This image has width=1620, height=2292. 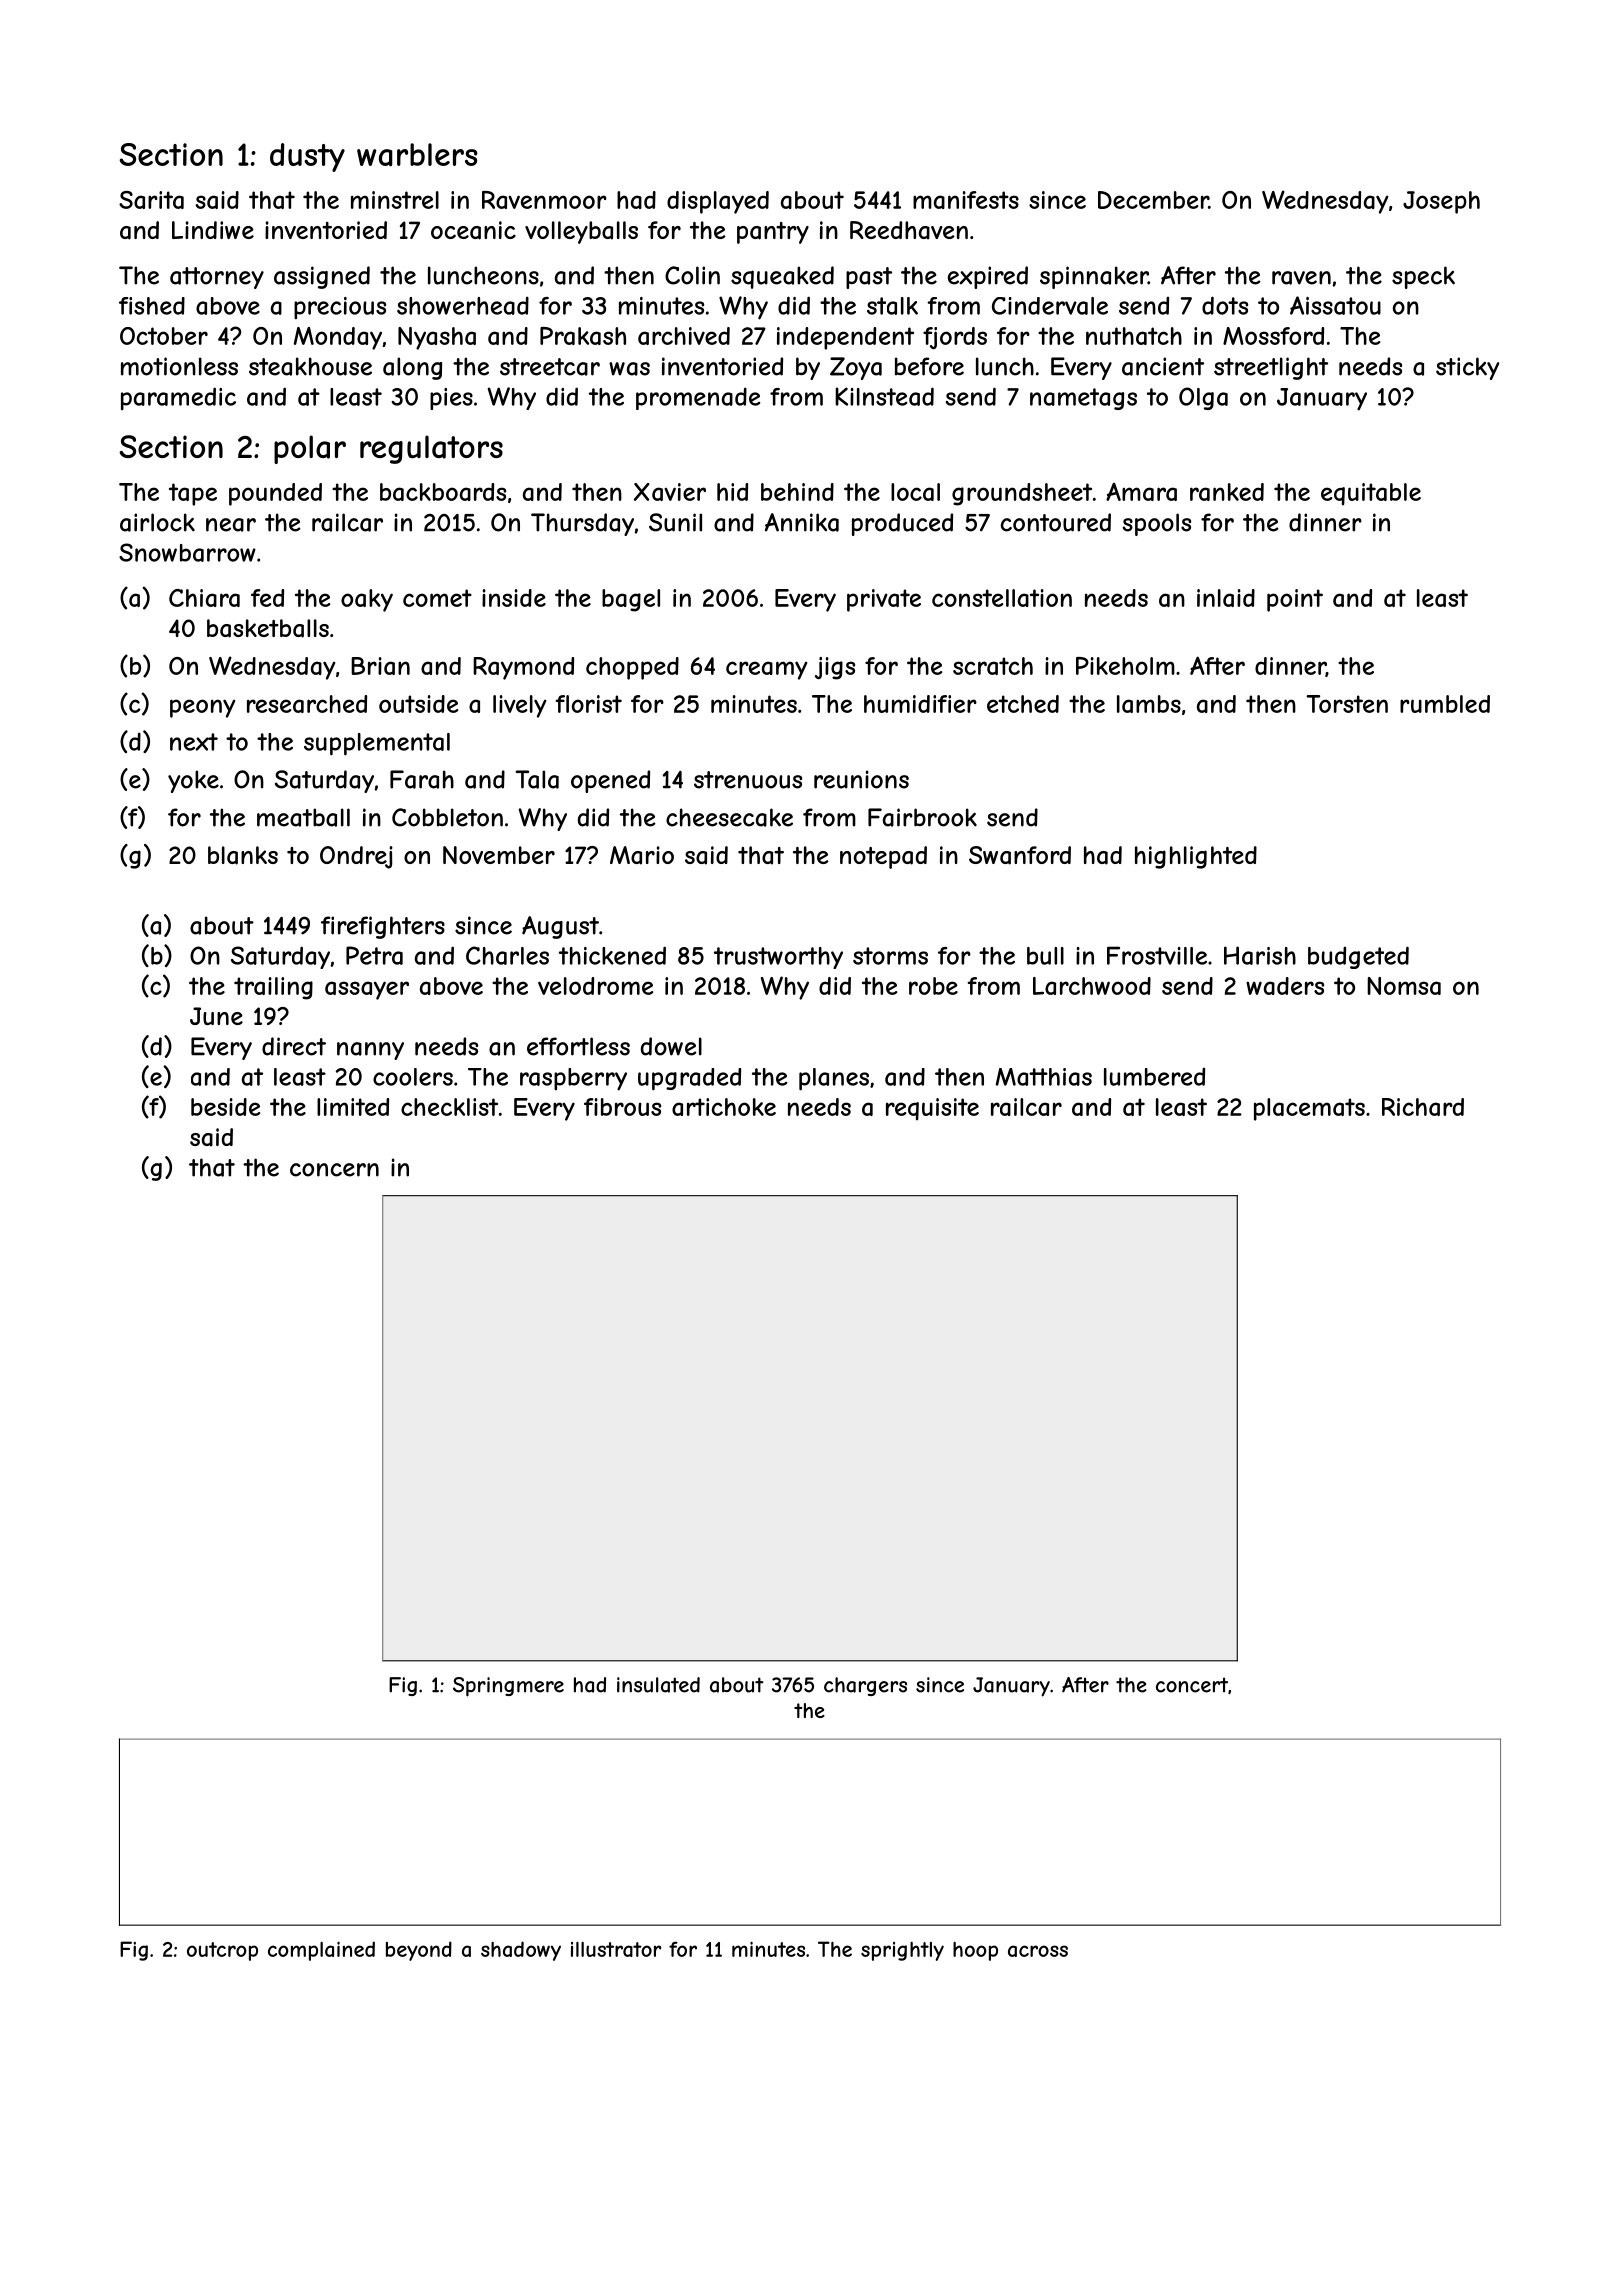 What do you see at coordinates (334, 1170) in the image?
I see `concern` at bounding box center [334, 1170].
